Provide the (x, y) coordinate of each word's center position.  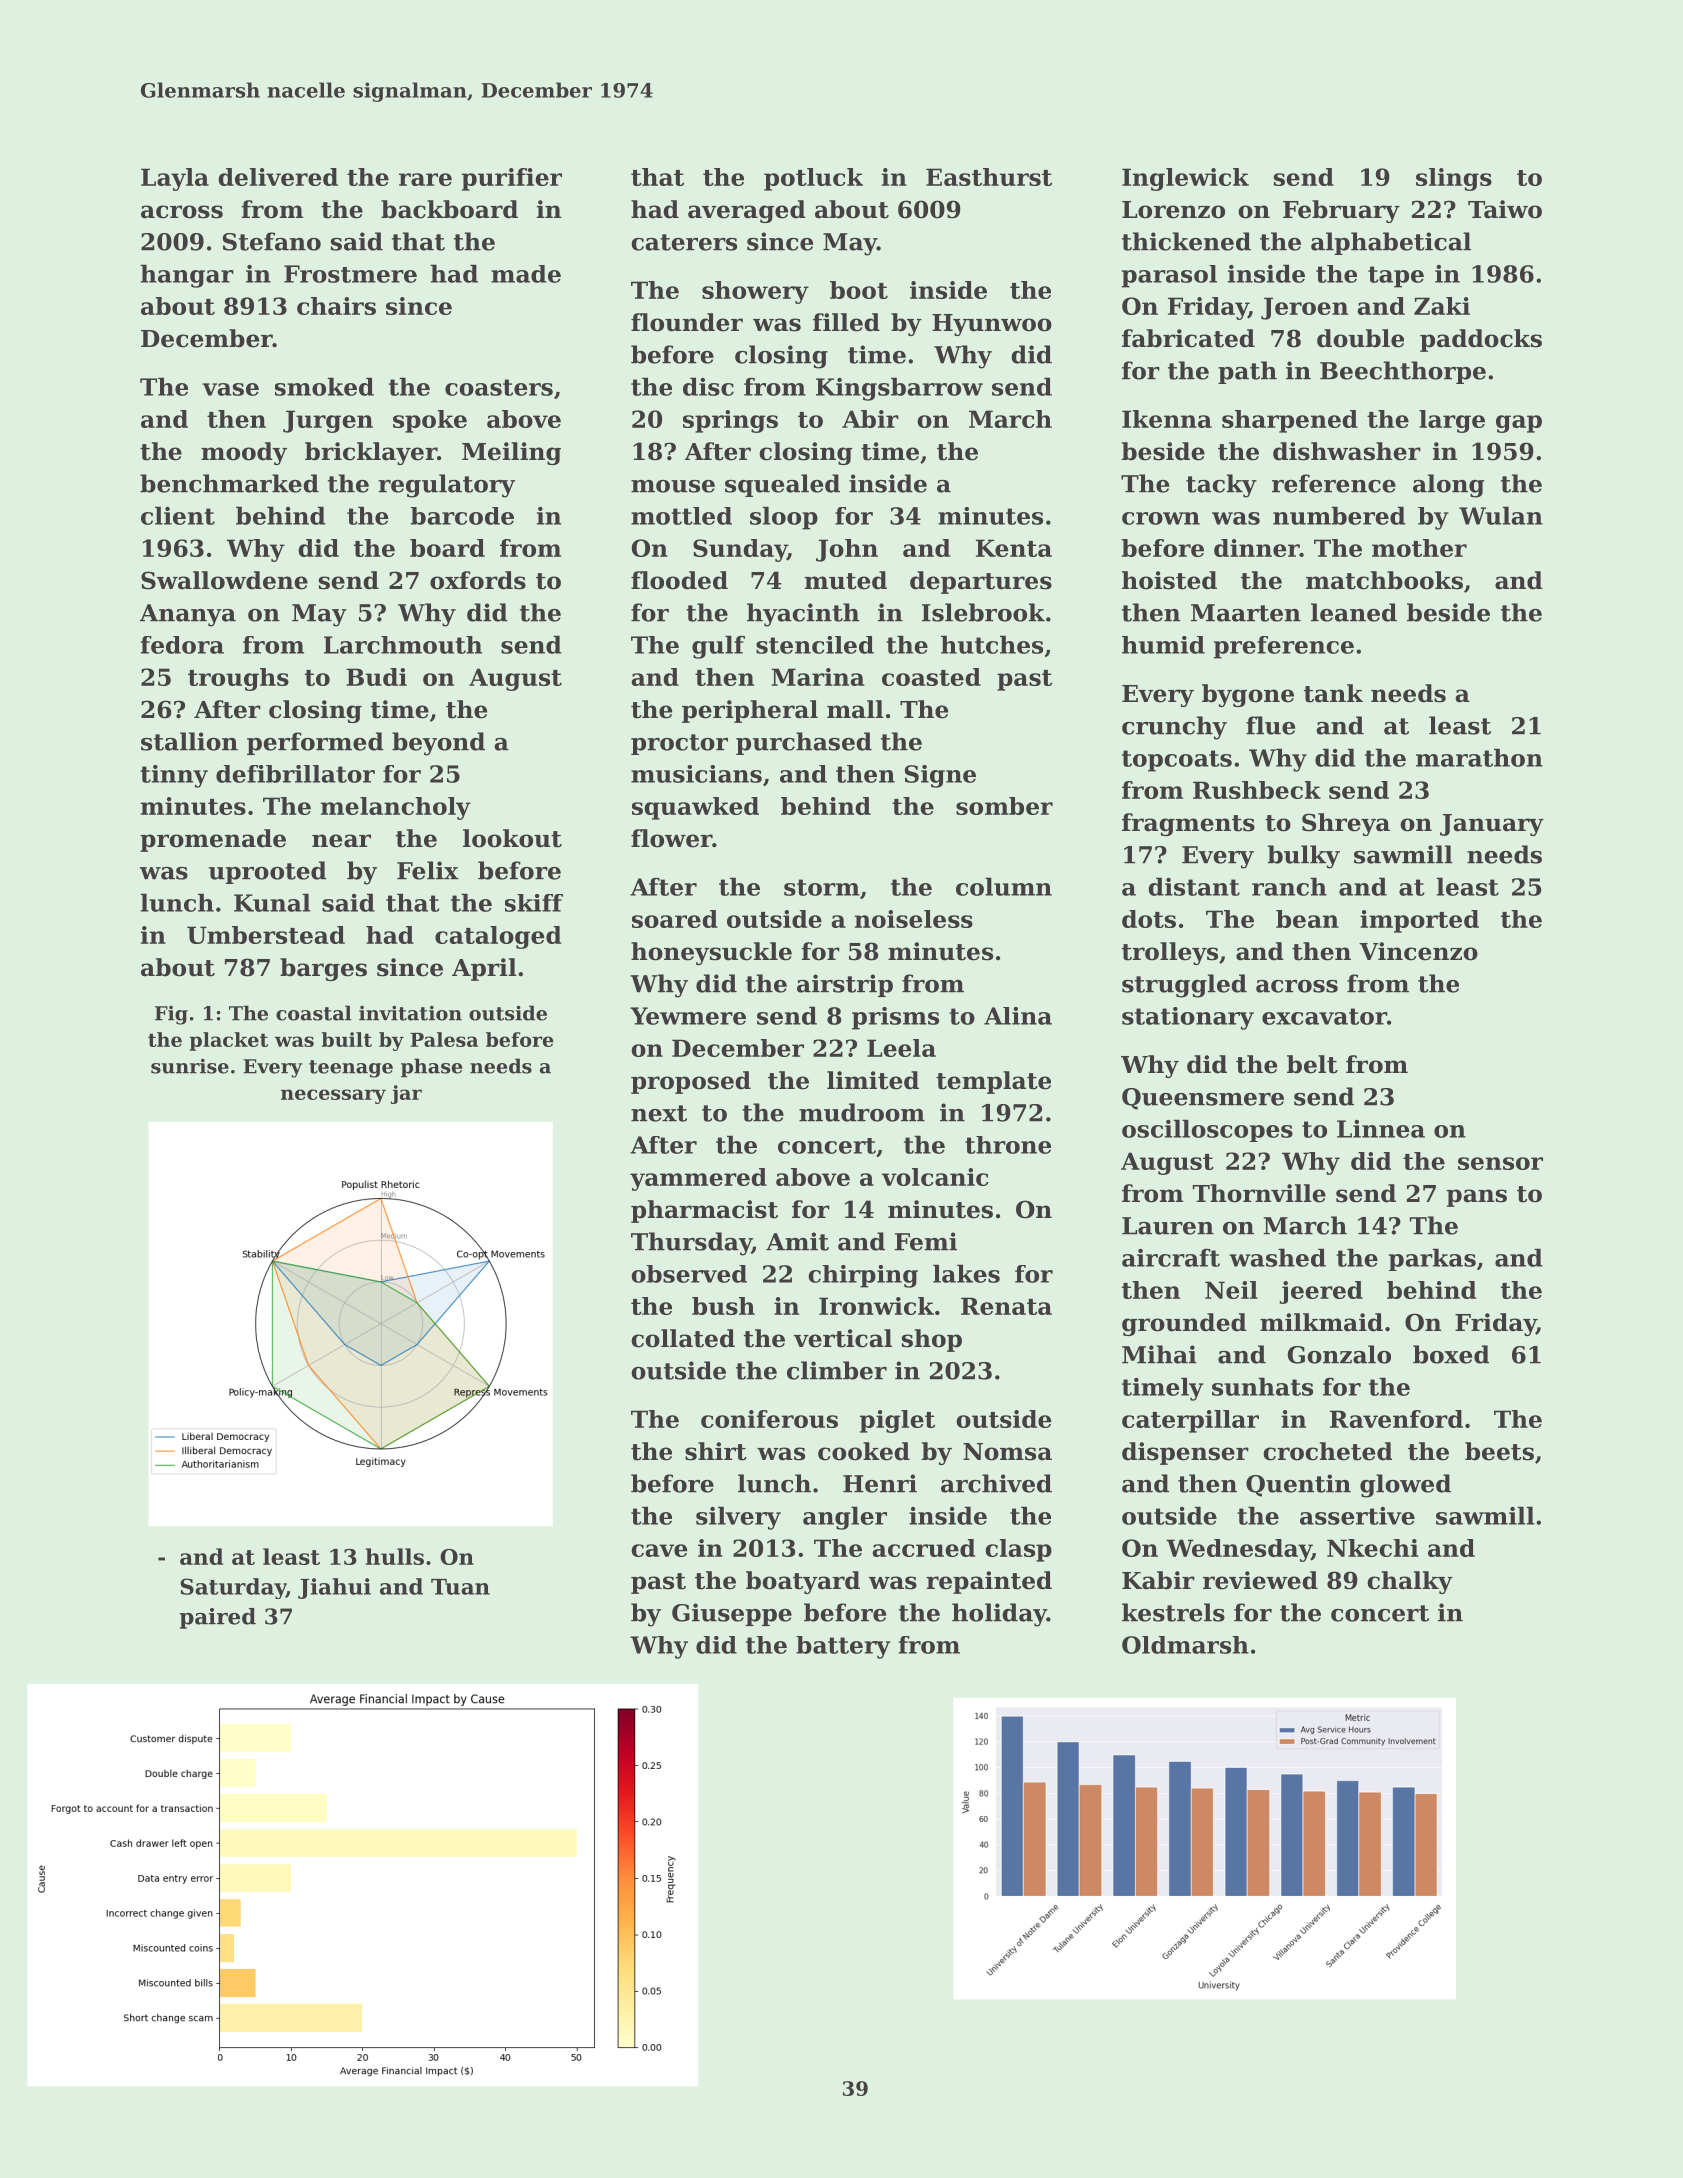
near (341, 841)
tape (1396, 277)
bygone (1248, 695)
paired (218, 1618)
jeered (1321, 1292)
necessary (333, 1096)
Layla (175, 179)
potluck (813, 179)
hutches (992, 644)
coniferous (769, 1419)
